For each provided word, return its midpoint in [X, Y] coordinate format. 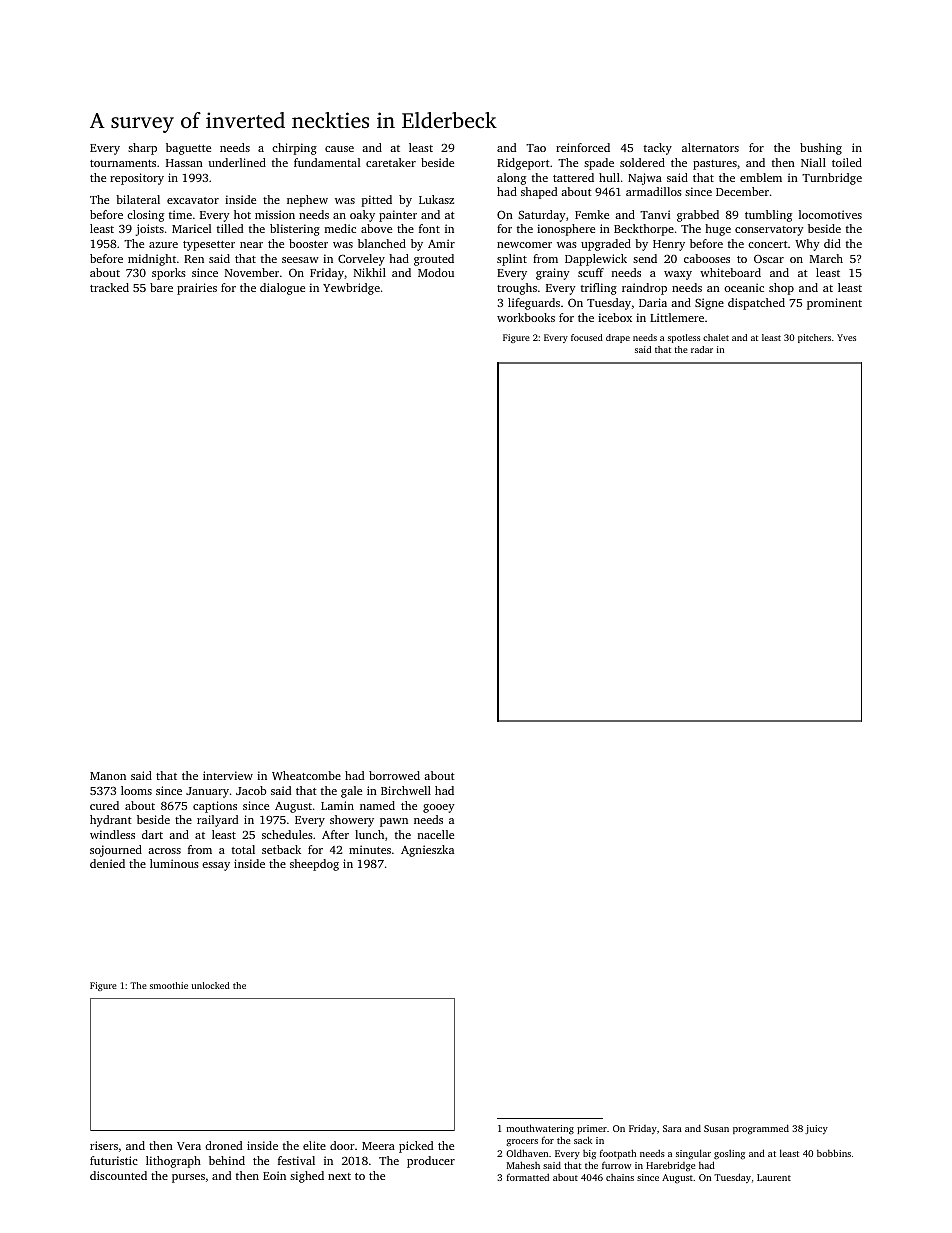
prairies [197, 289]
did [832, 243]
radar [702, 349]
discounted [118, 1175]
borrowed [394, 775]
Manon [108, 776]
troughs [517, 289]
